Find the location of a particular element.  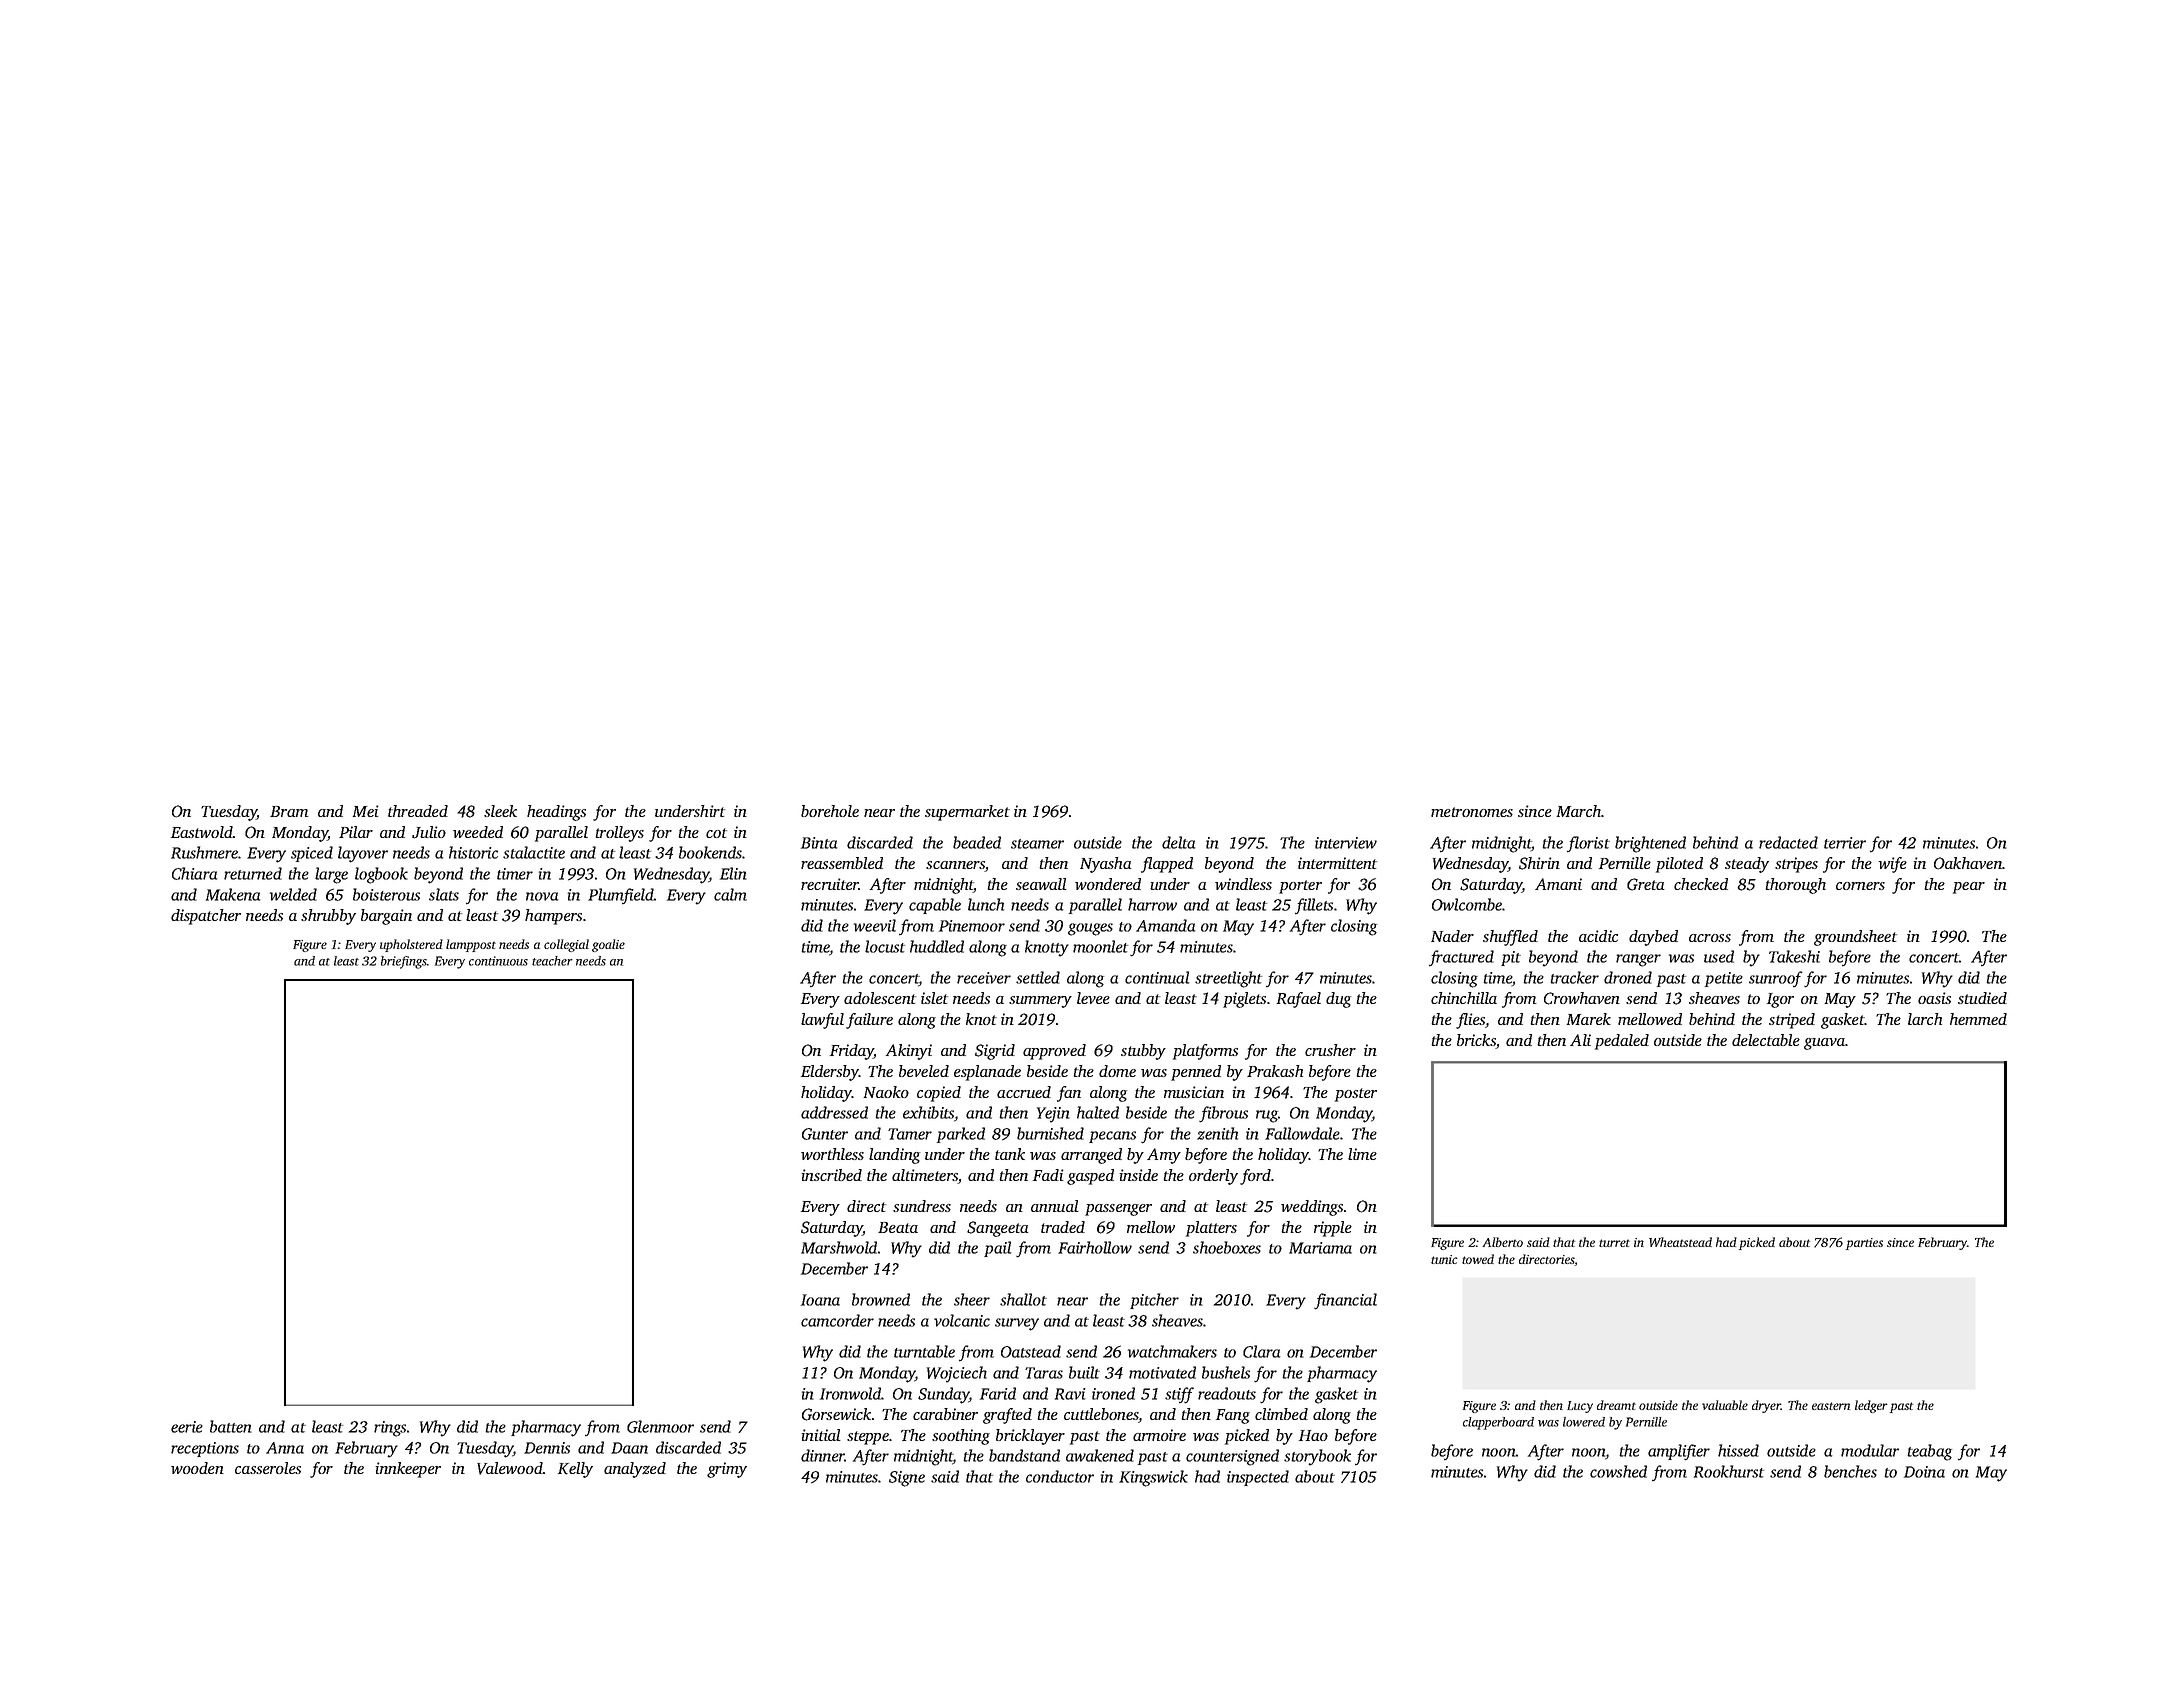

stalactite is located at coordinates (534, 852).
